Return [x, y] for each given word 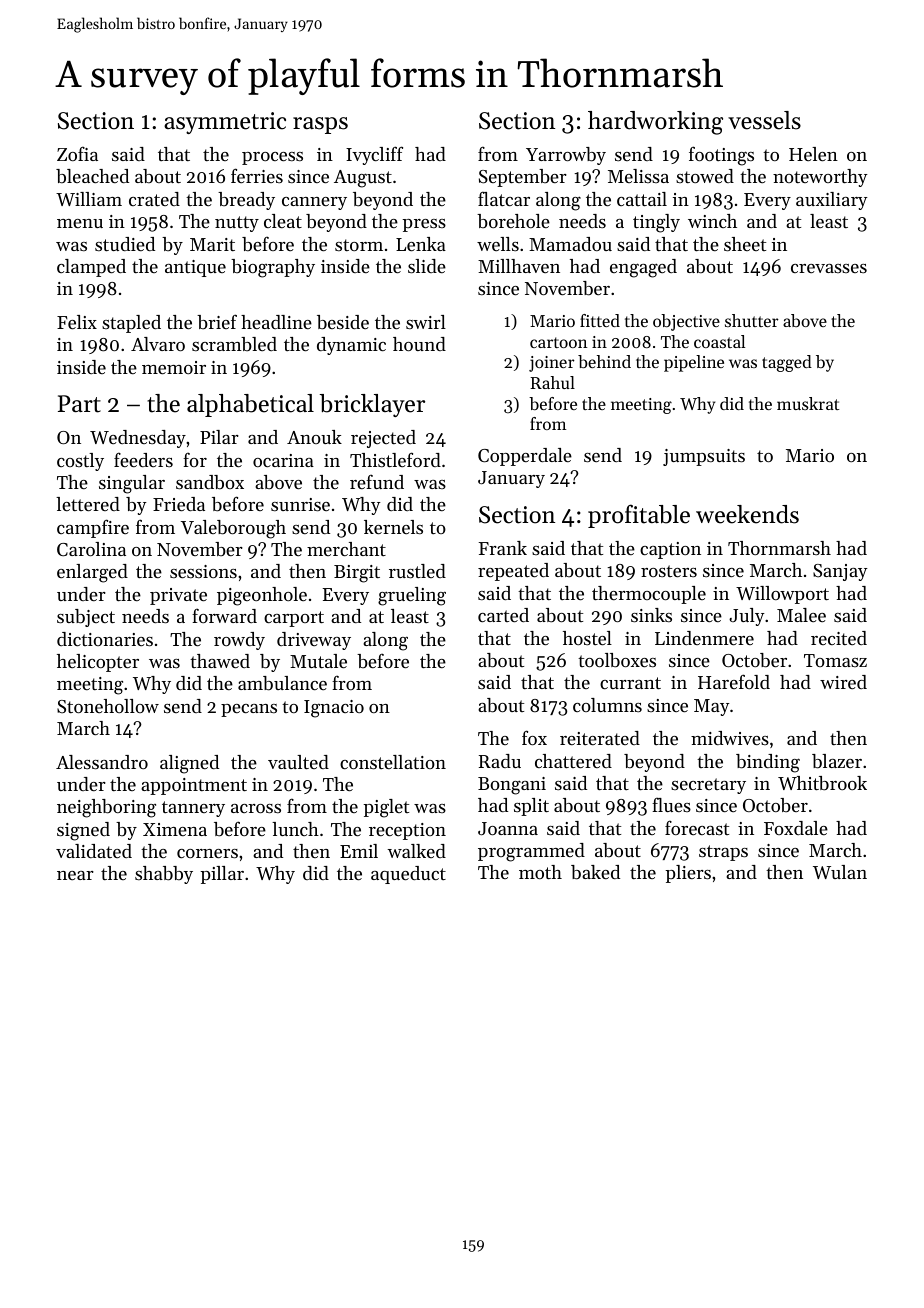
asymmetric [225, 123]
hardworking [655, 123]
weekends [747, 514]
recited [839, 638]
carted [503, 615]
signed [83, 831]
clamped [91, 268]
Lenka [421, 244]
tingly [656, 223]
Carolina [91, 549]
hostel [587, 638]
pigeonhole [262, 596]
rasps [320, 125]
